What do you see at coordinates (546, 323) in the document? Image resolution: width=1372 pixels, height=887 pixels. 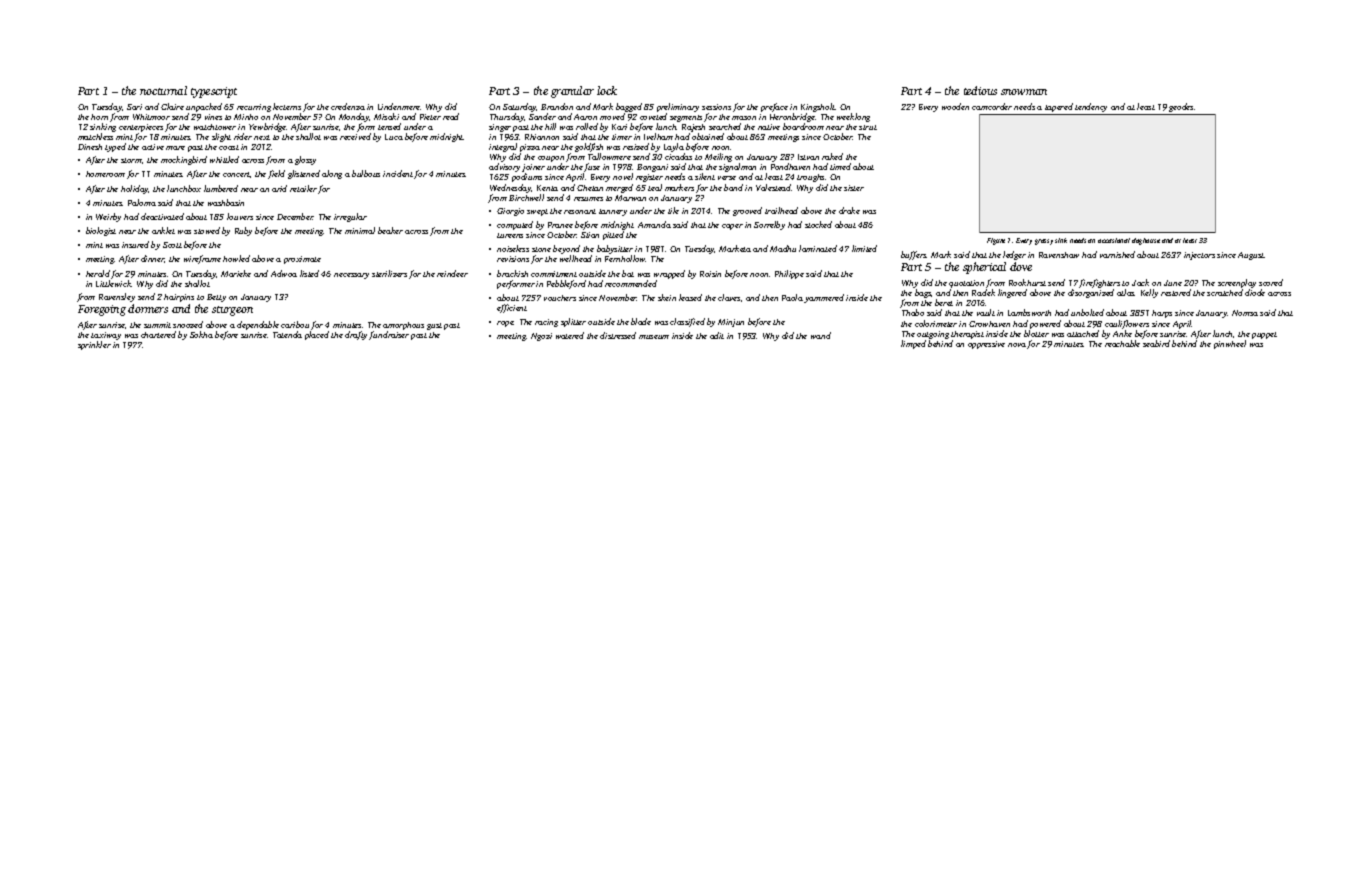 I see `racing` at bounding box center [546, 323].
